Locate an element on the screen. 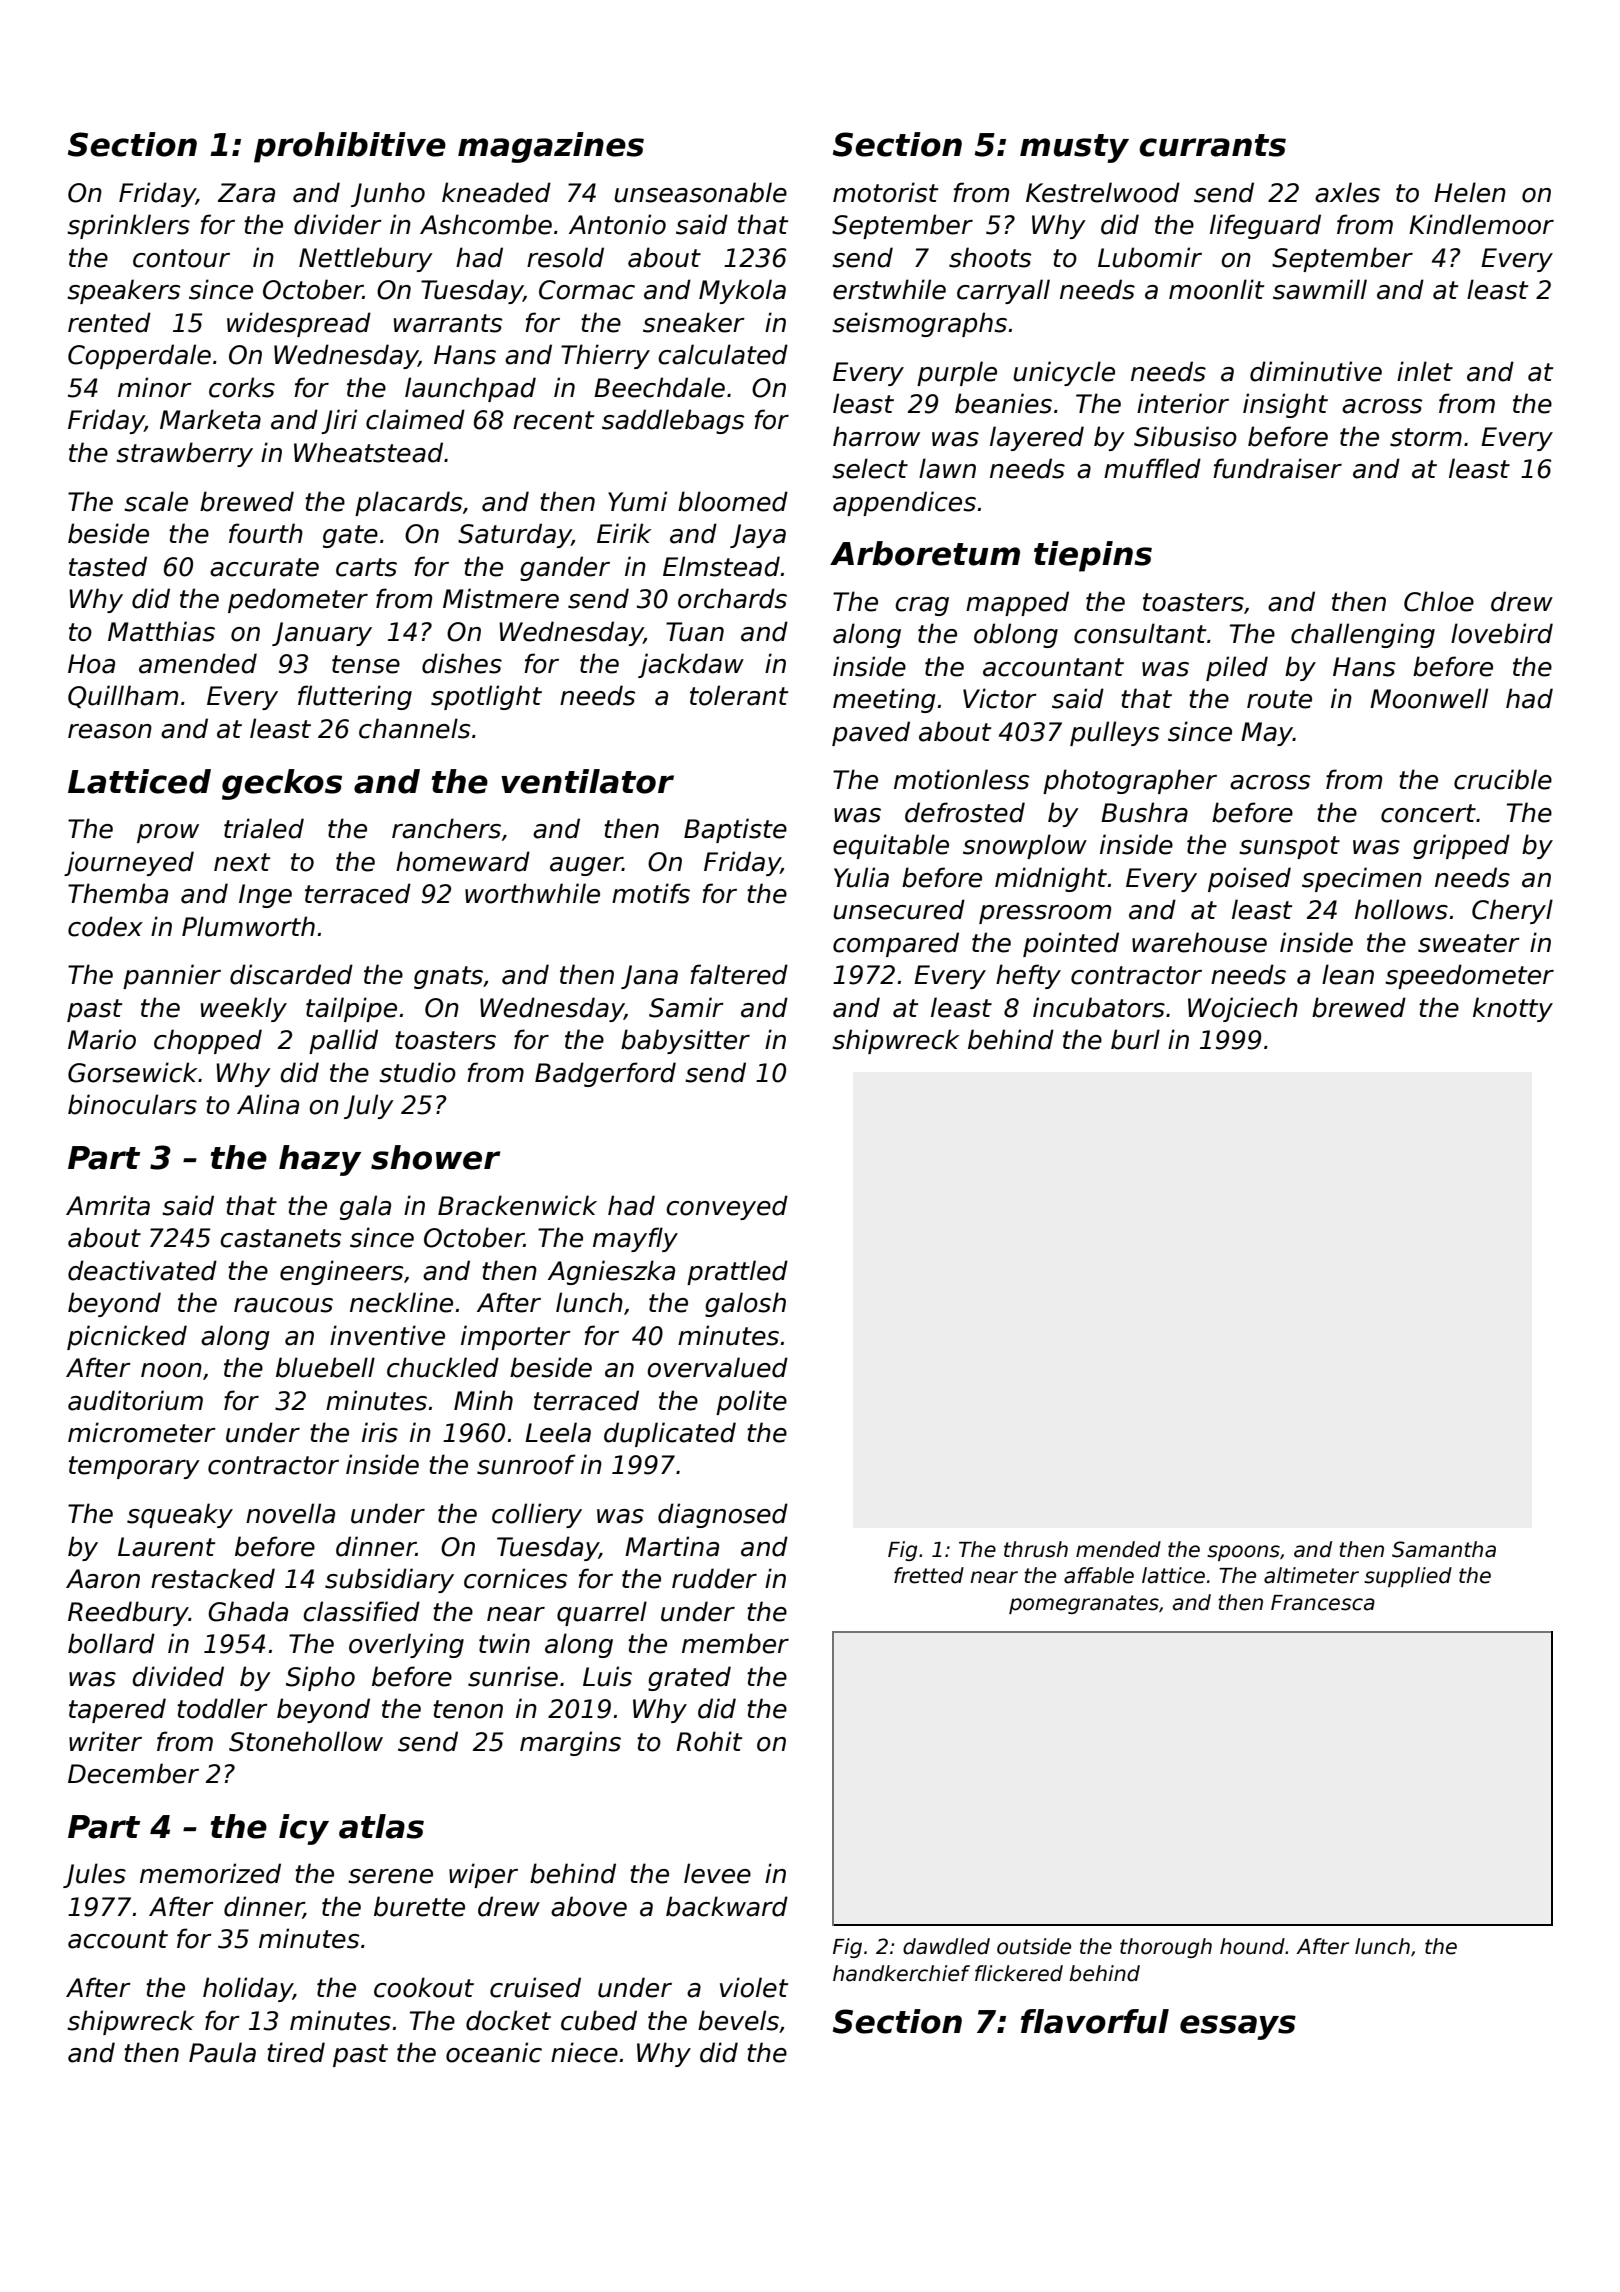 This screenshot has width=1620, height=2292. lean is located at coordinates (1348, 974).
